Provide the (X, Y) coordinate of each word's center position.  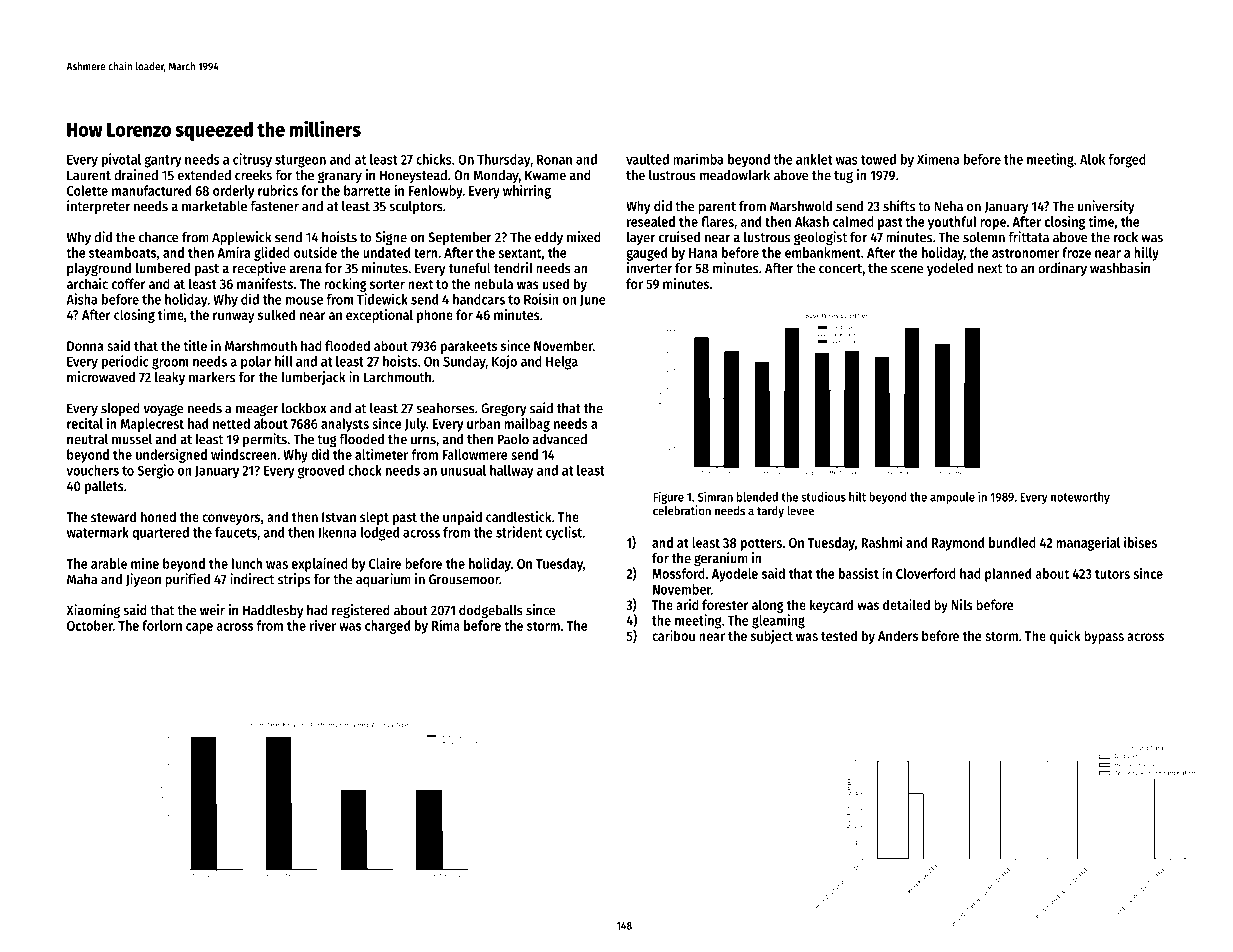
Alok (1092, 159)
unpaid (462, 518)
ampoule (952, 498)
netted (231, 423)
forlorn (162, 625)
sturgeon (300, 161)
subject (772, 637)
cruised (679, 237)
